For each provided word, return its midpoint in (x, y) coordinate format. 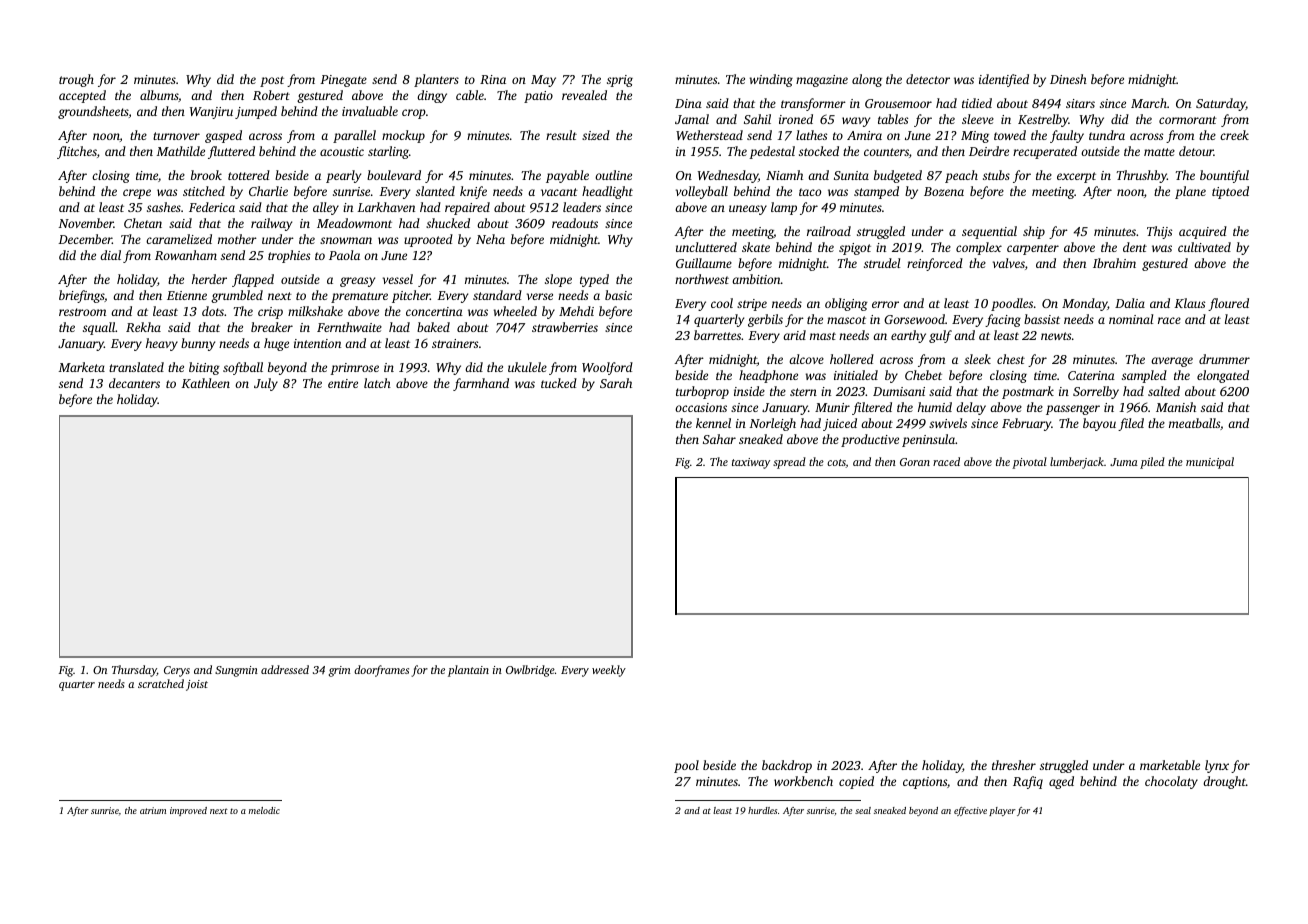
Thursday (134, 671)
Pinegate (343, 81)
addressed (285, 669)
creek (1234, 135)
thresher (1014, 765)
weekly (609, 671)
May (543, 81)
